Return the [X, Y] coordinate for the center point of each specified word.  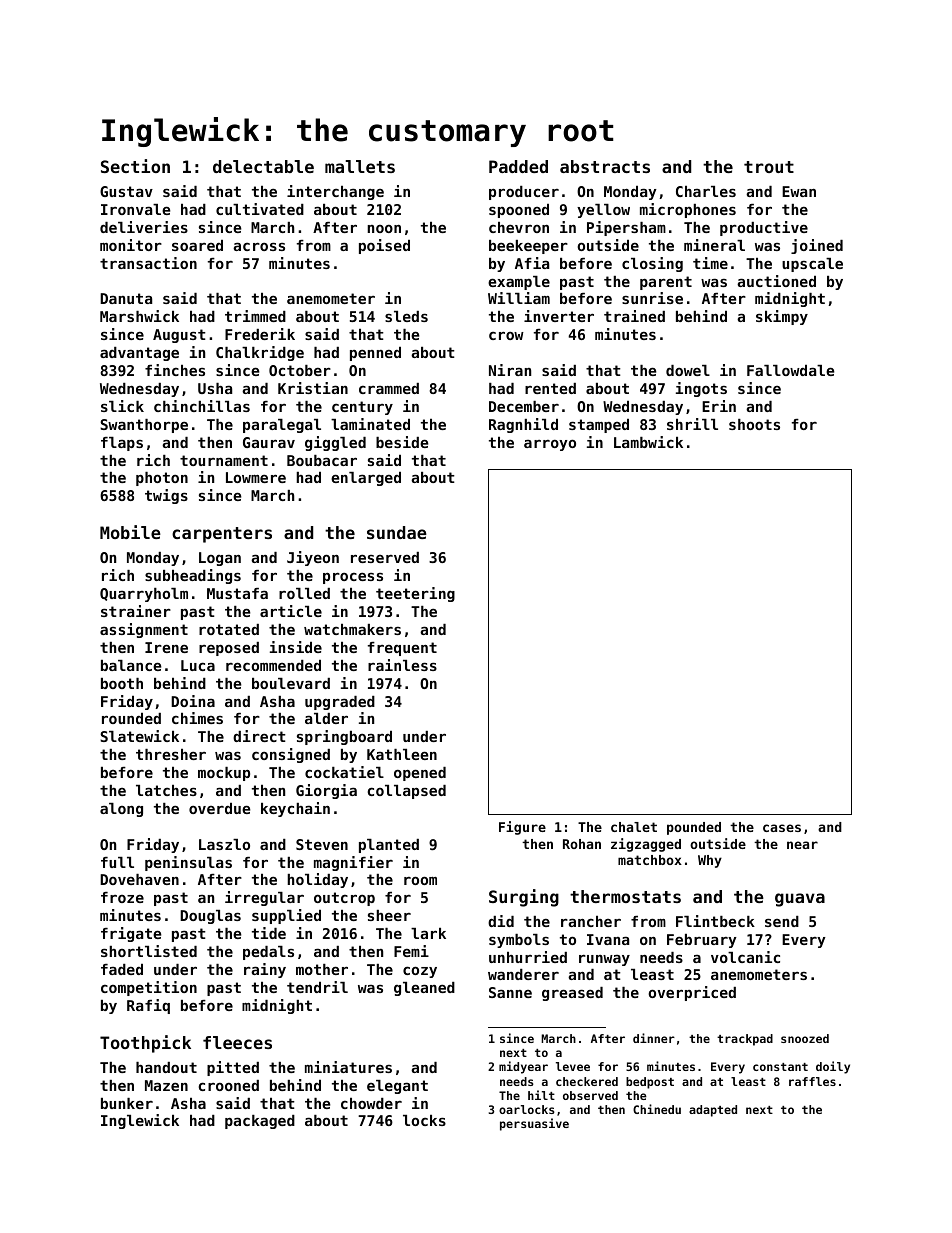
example [519, 283]
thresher [171, 754]
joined [817, 246]
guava [800, 900]
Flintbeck [715, 921]
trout [769, 167]
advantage [139, 354]
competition [149, 988]
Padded [518, 166]
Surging [524, 898]
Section [135, 166]
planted [389, 846]
